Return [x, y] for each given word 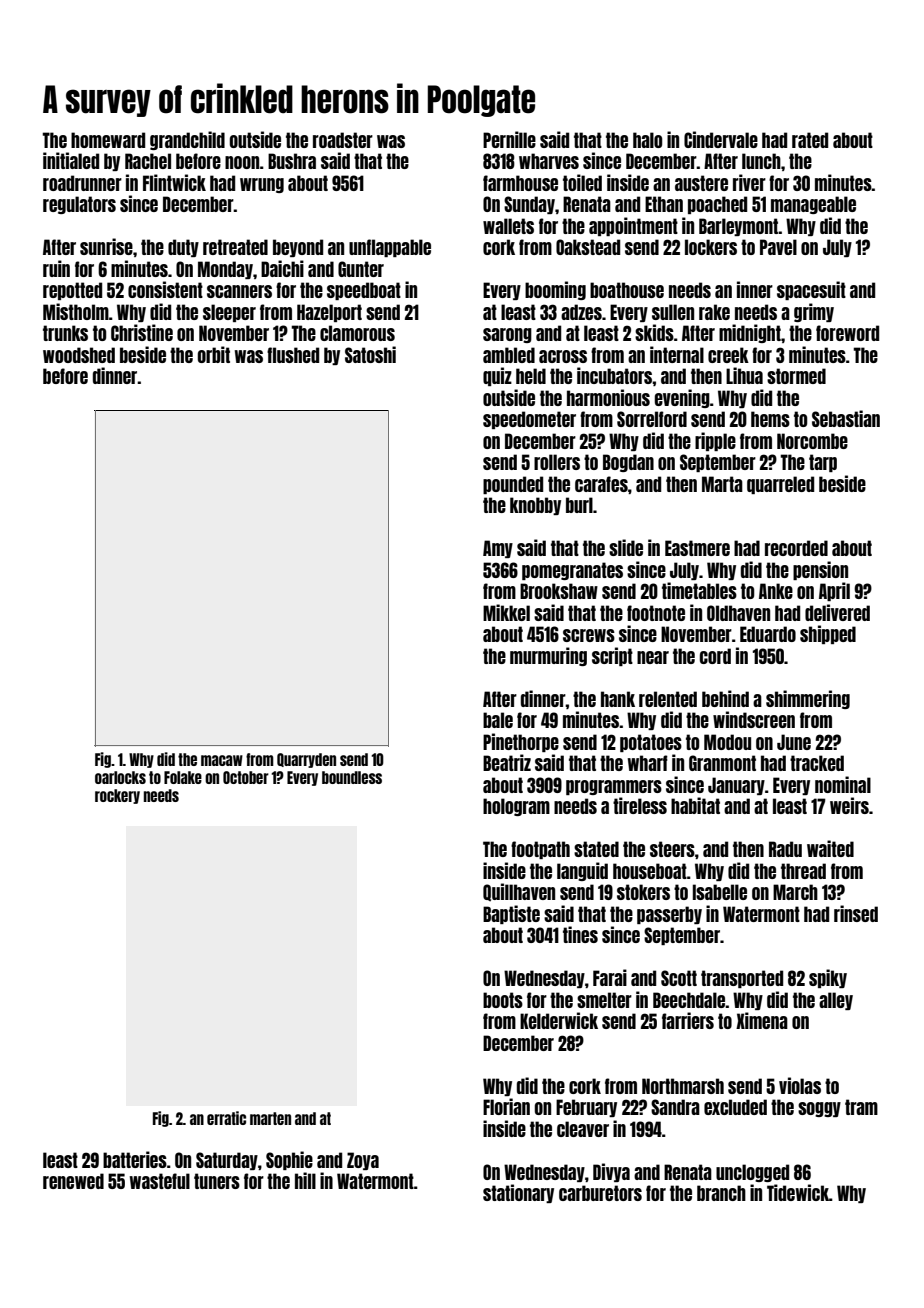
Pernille [509, 139]
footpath [540, 850]
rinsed [856, 913]
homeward [108, 140]
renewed [73, 1181]
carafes [601, 484]
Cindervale [721, 139]
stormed [796, 376]
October [246, 777]
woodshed [79, 355]
